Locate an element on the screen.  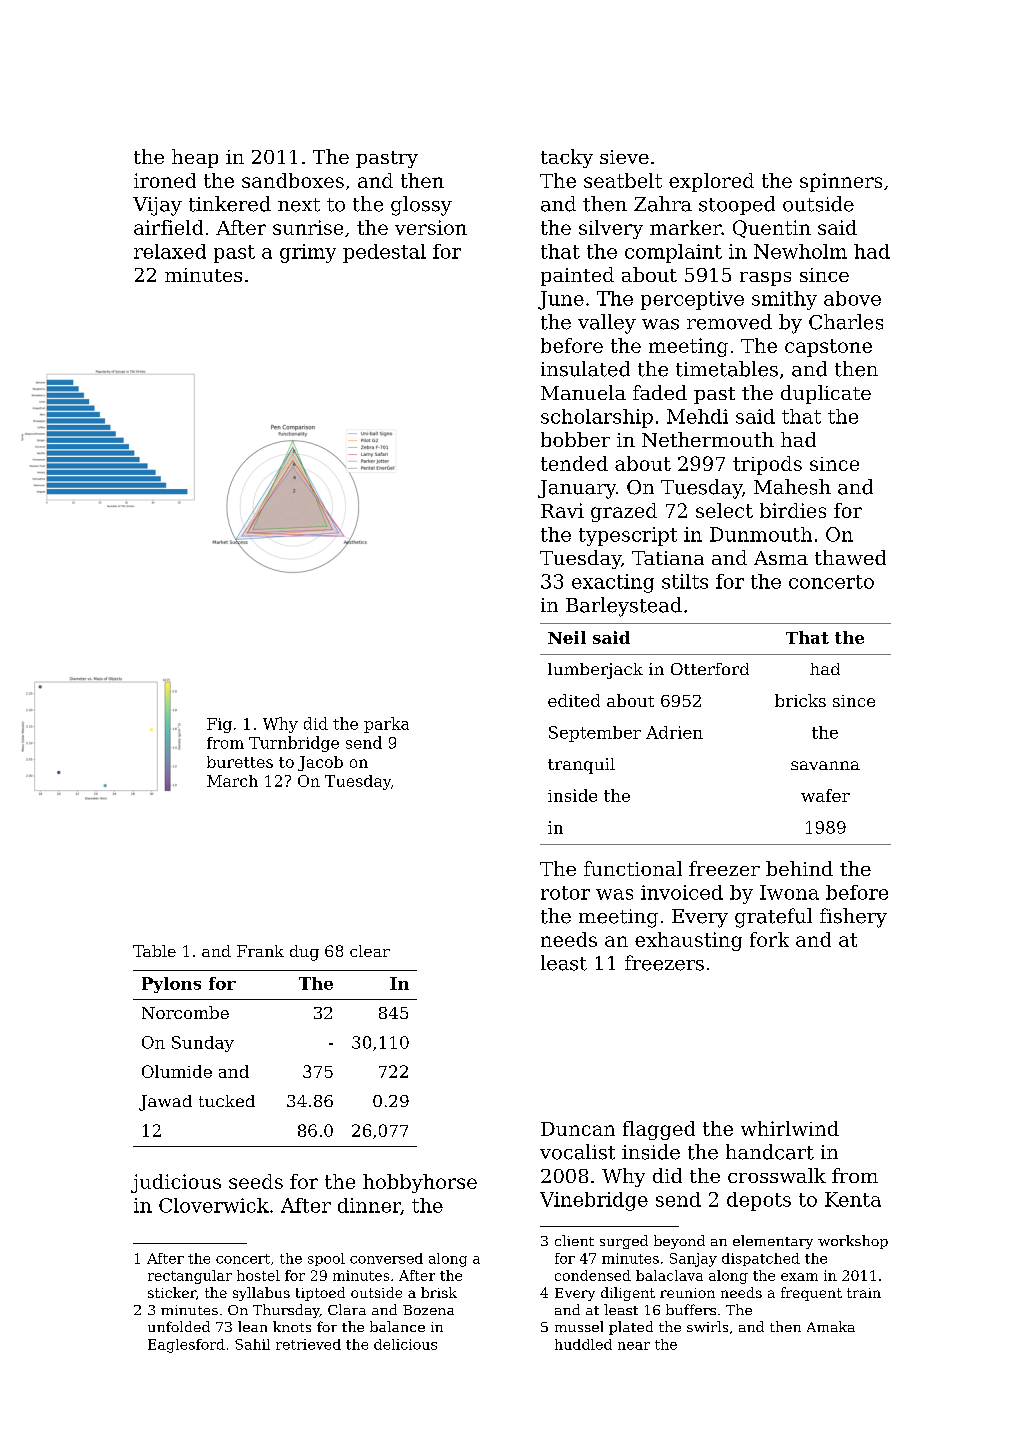
tacky is located at coordinates (567, 158).
